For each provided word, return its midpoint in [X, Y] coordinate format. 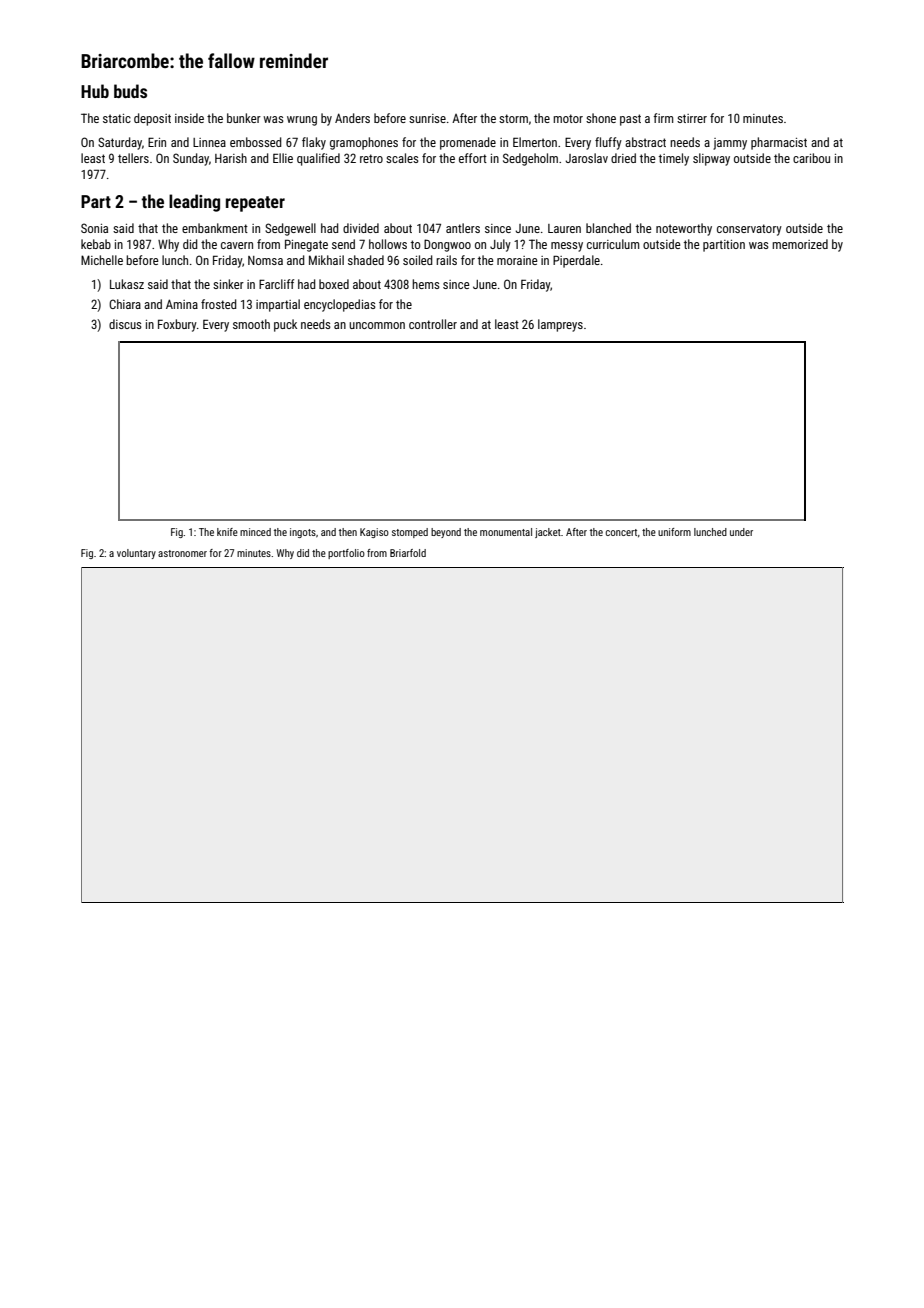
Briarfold [408, 553]
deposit [152, 119]
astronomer [182, 553]
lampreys [560, 325]
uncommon [377, 325]
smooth [251, 324]
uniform [674, 532]
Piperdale [576, 261]
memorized [800, 244]
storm [513, 118]
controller [433, 324]
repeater [255, 204]
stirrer [692, 118]
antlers [463, 228]
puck [285, 325]
